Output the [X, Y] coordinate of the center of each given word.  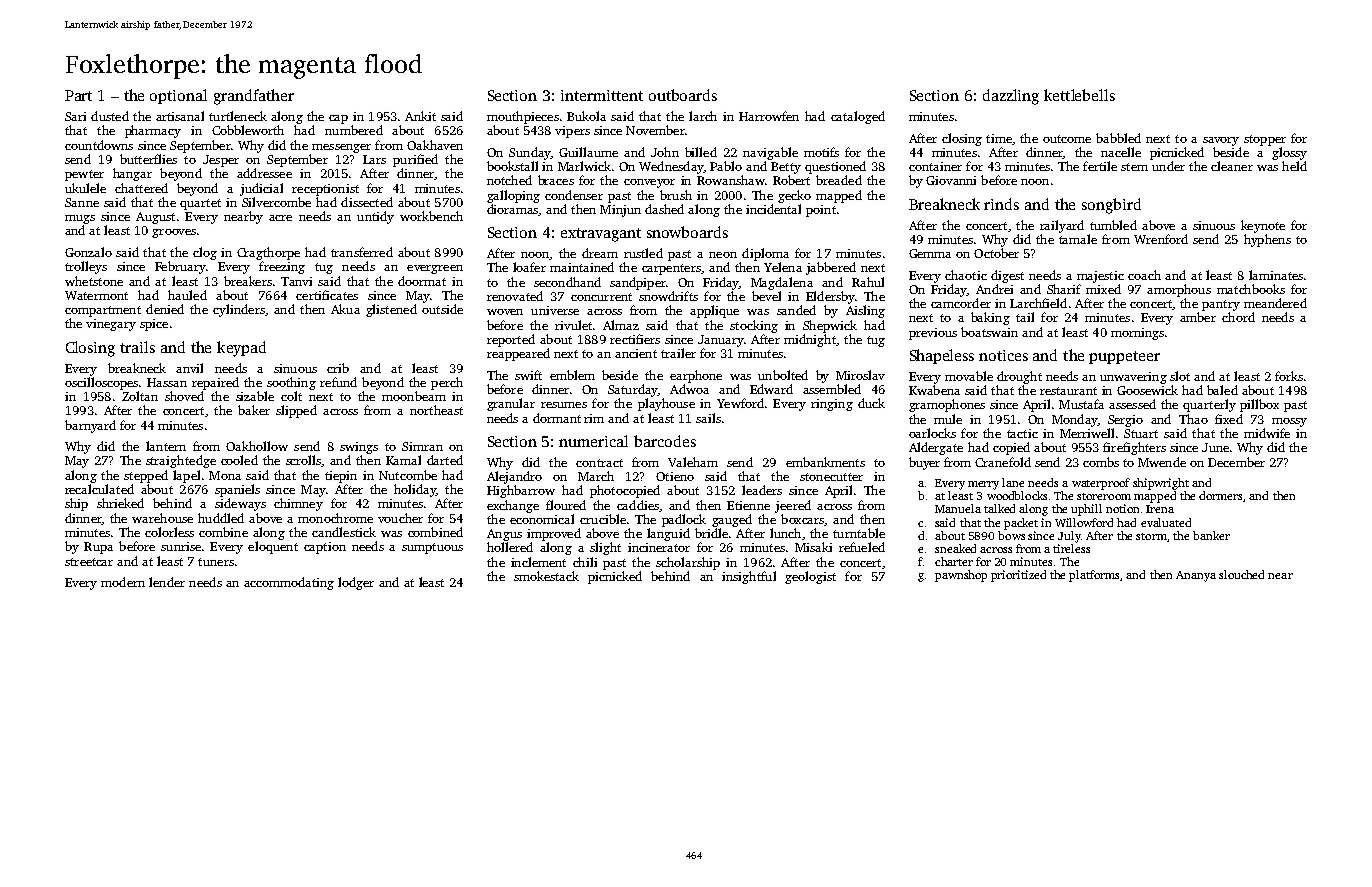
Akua [345, 309]
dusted [110, 116]
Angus [504, 535]
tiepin [341, 477]
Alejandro [514, 477]
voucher [400, 518]
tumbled [1113, 225]
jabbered [831, 268]
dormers [1220, 495]
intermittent [602, 95]
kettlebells [1079, 95]
